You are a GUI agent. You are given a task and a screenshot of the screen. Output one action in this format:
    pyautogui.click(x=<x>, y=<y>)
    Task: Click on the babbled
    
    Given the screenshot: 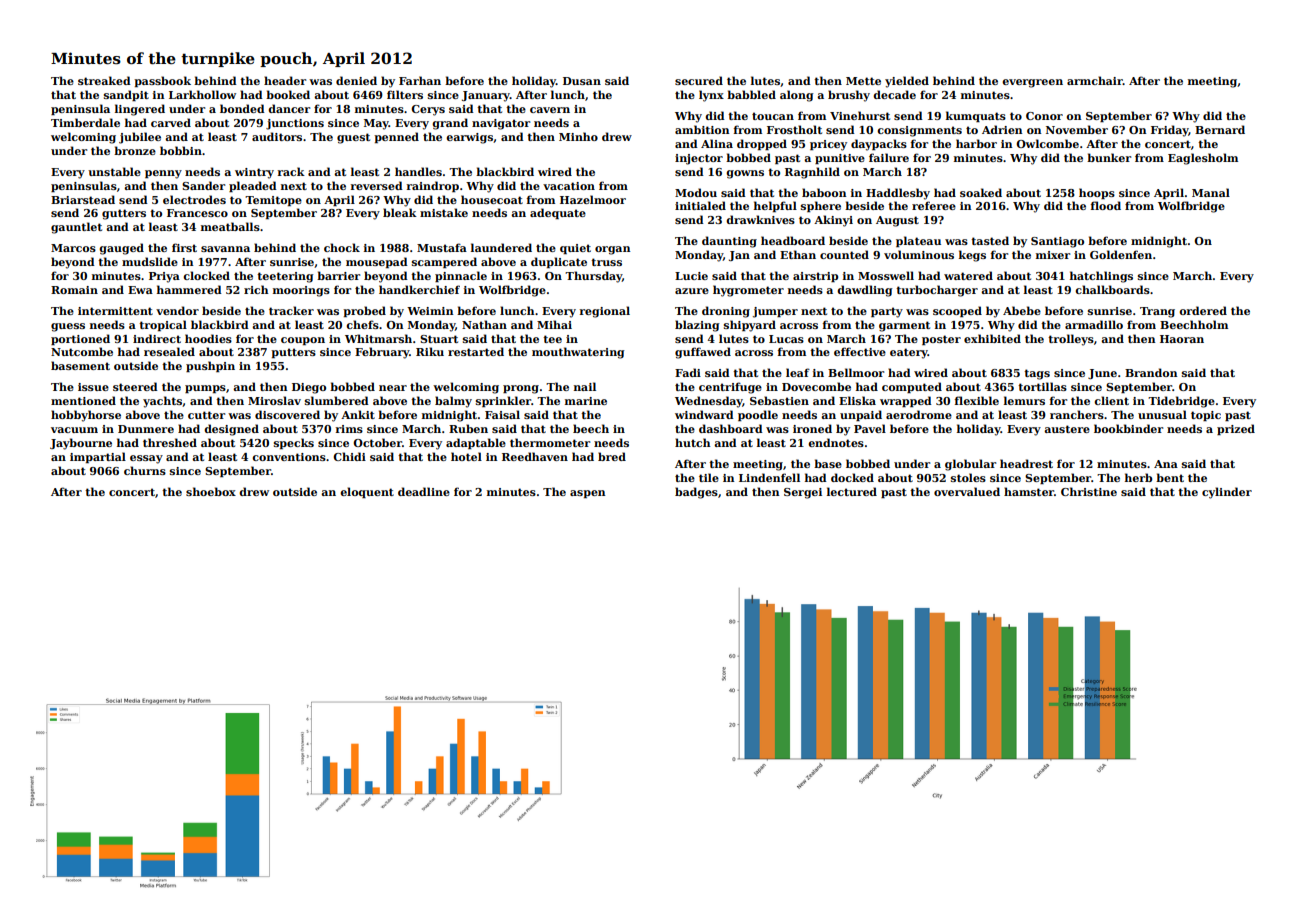 What is the action you would take?
    pyautogui.click(x=751, y=94)
